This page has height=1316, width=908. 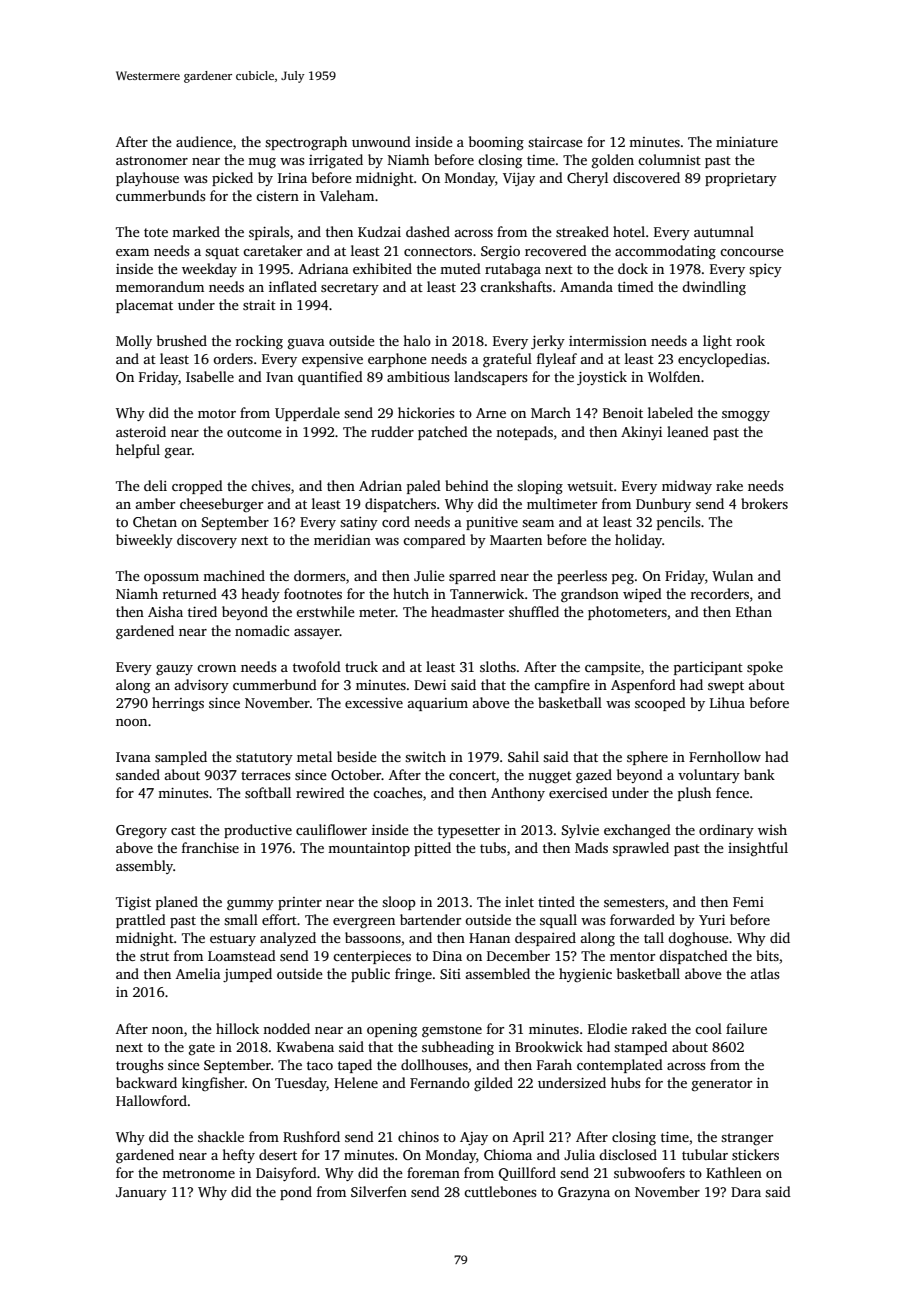 What do you see at coordinates (428, 231) in the page?
I see `dashed` at bounding box center [428, 231].
